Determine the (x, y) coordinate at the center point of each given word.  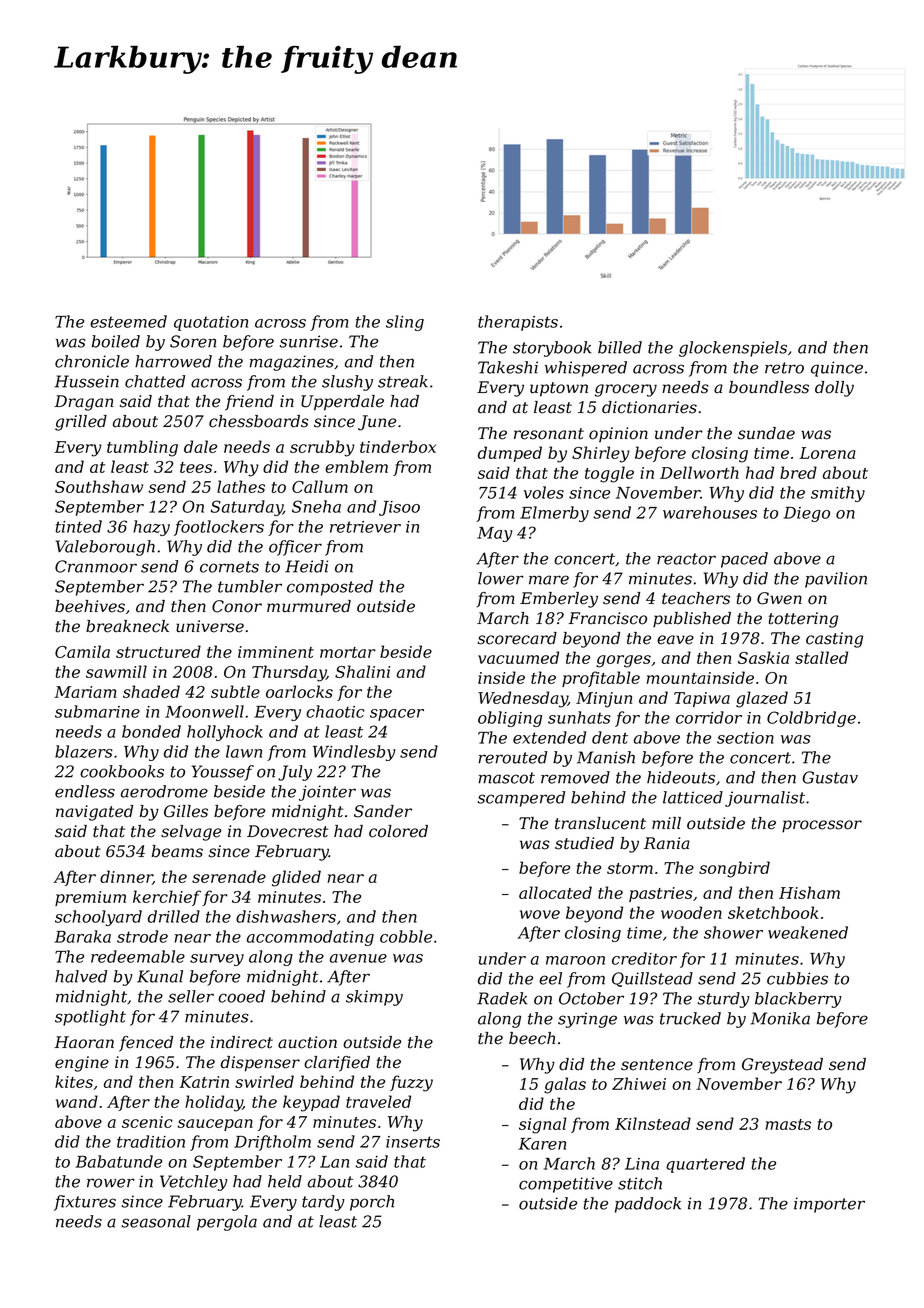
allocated (555, 892)
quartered (705, 1165)
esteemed (128, 321)
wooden (691, 912)
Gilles (186, 811)
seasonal (156, 1221)
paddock (648, 1205)
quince (837, 369)
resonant (549, 434)
